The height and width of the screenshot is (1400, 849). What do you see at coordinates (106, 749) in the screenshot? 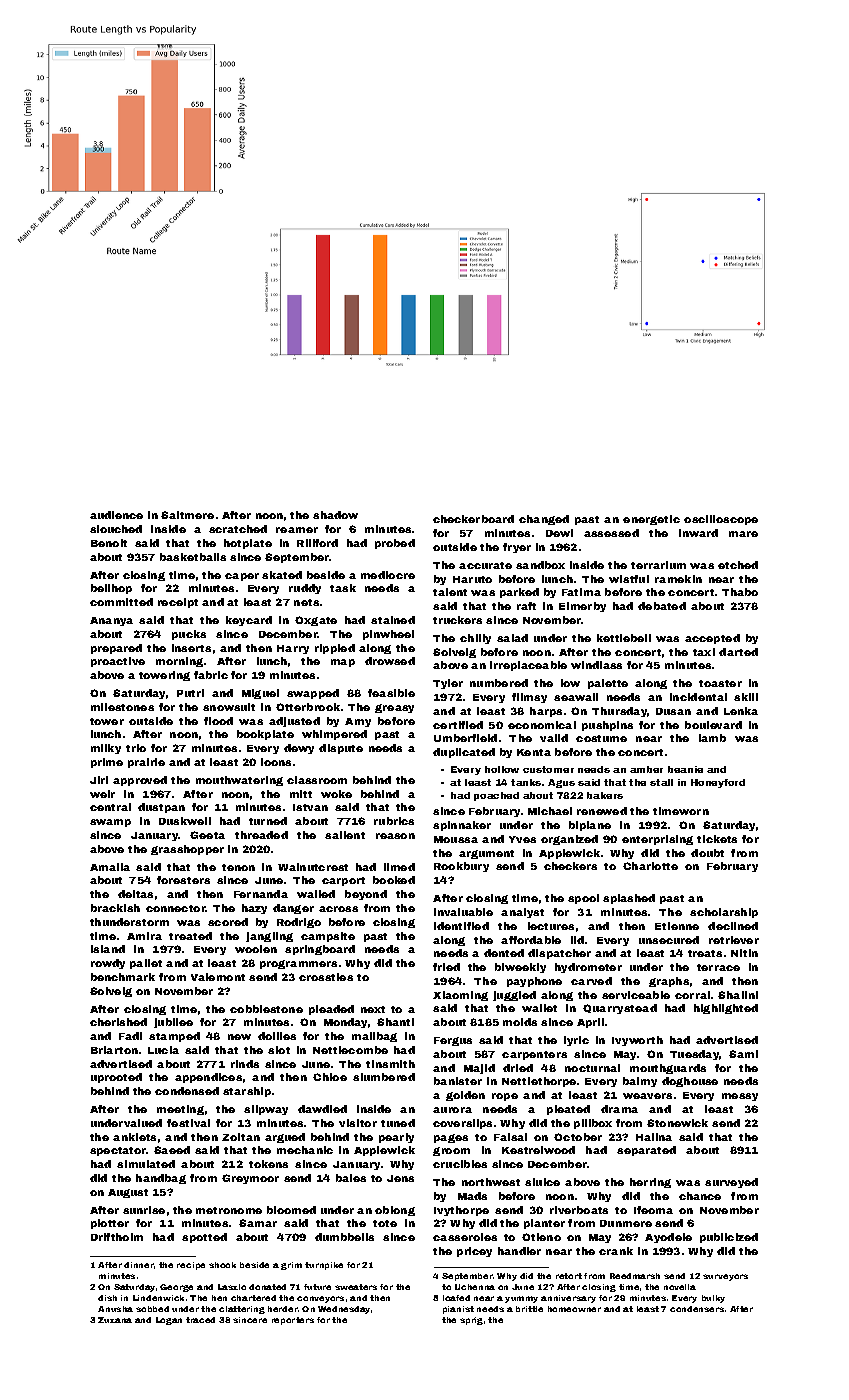
I see `milky` at bounding box center [106, 749].
